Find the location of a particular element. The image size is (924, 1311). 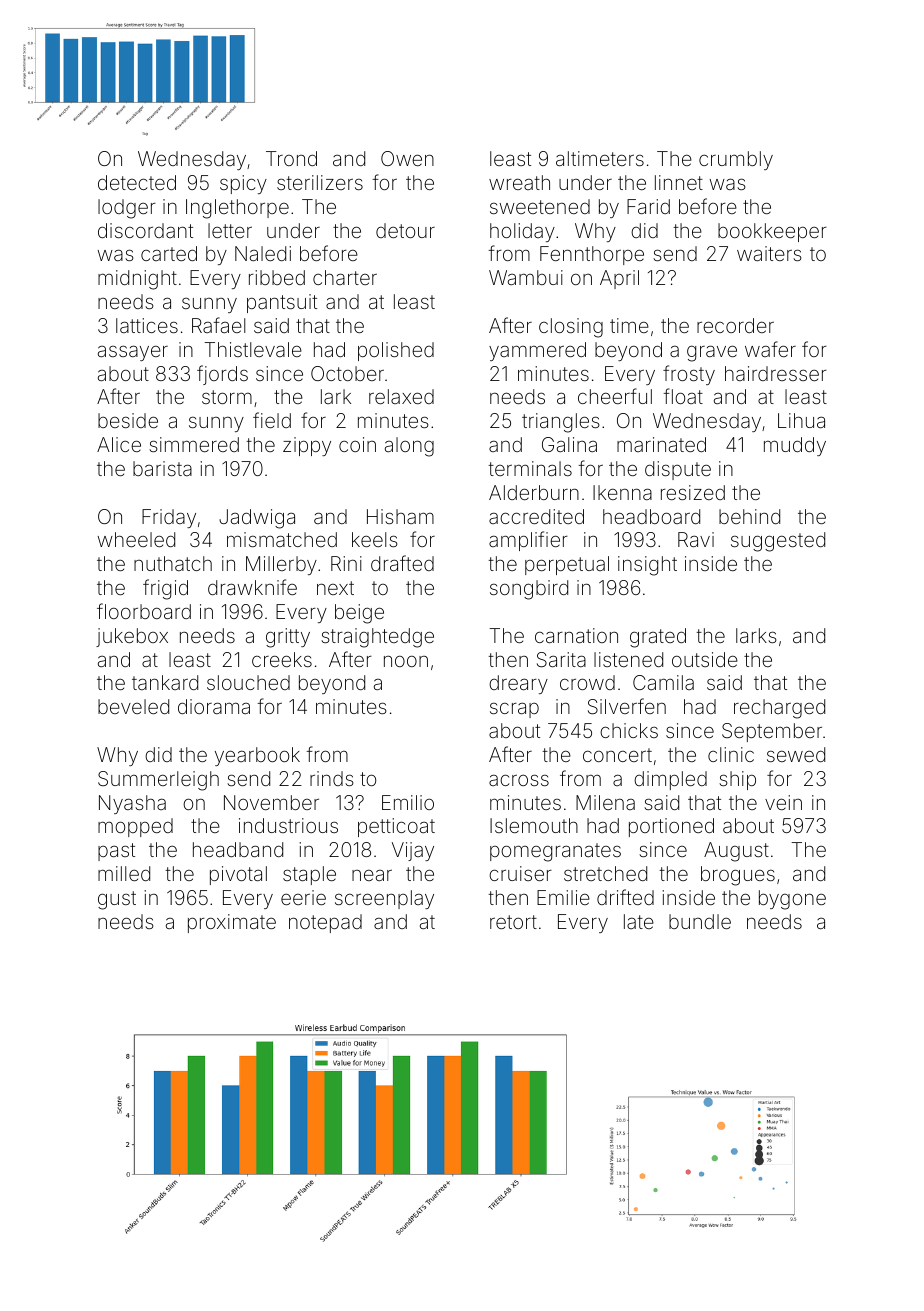

Trond is located at coordinates (291, 158).
